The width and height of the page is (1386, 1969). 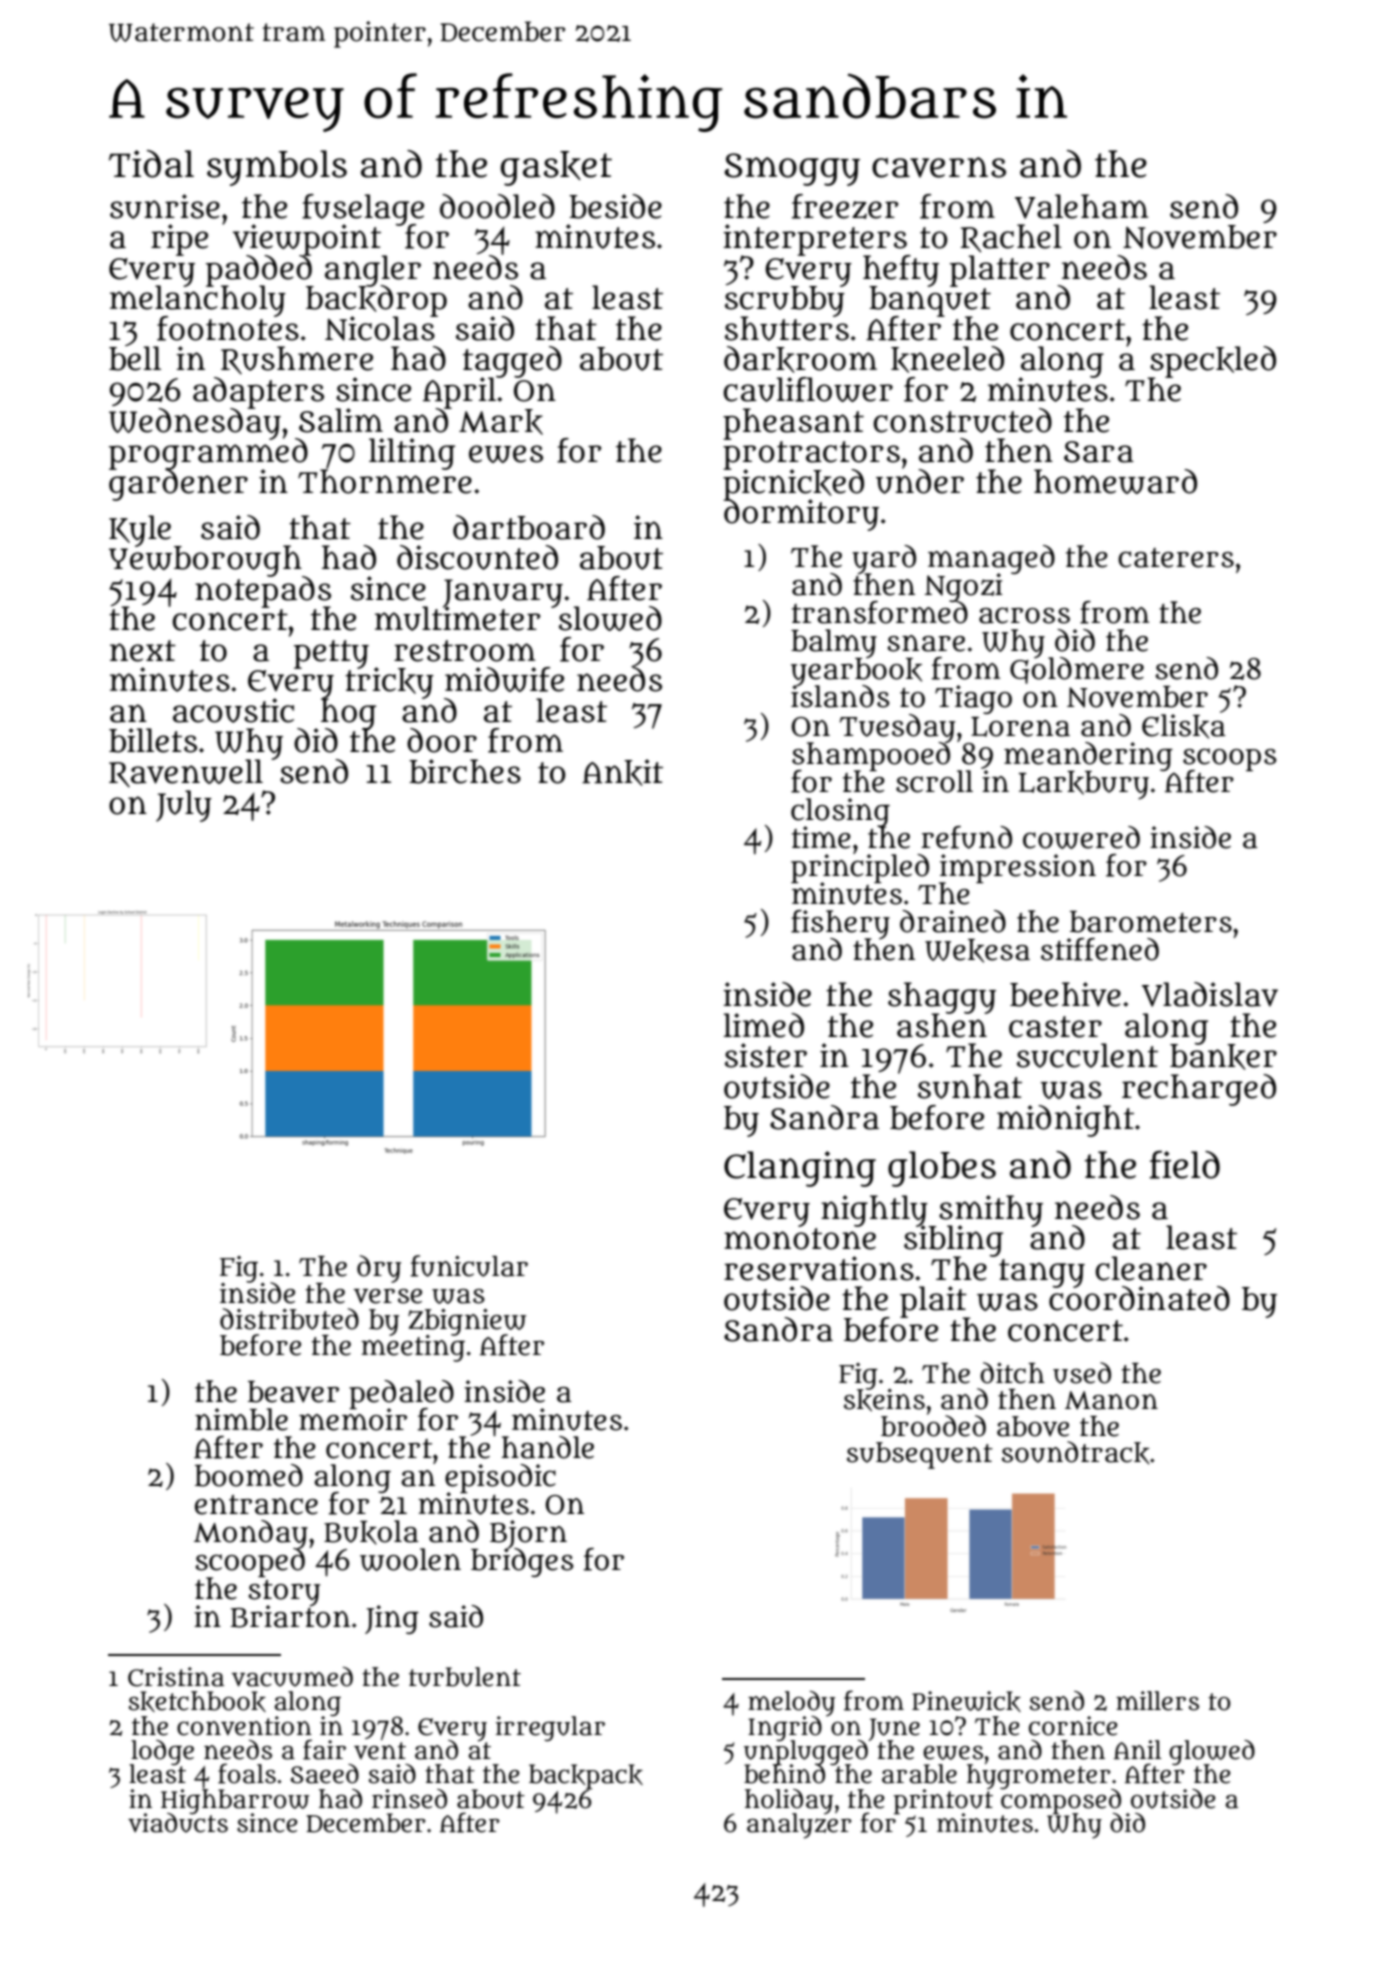 What do you see at coordinates (233, 710) in the page?
I see `acoustic` at bounding box center [233, 710].
